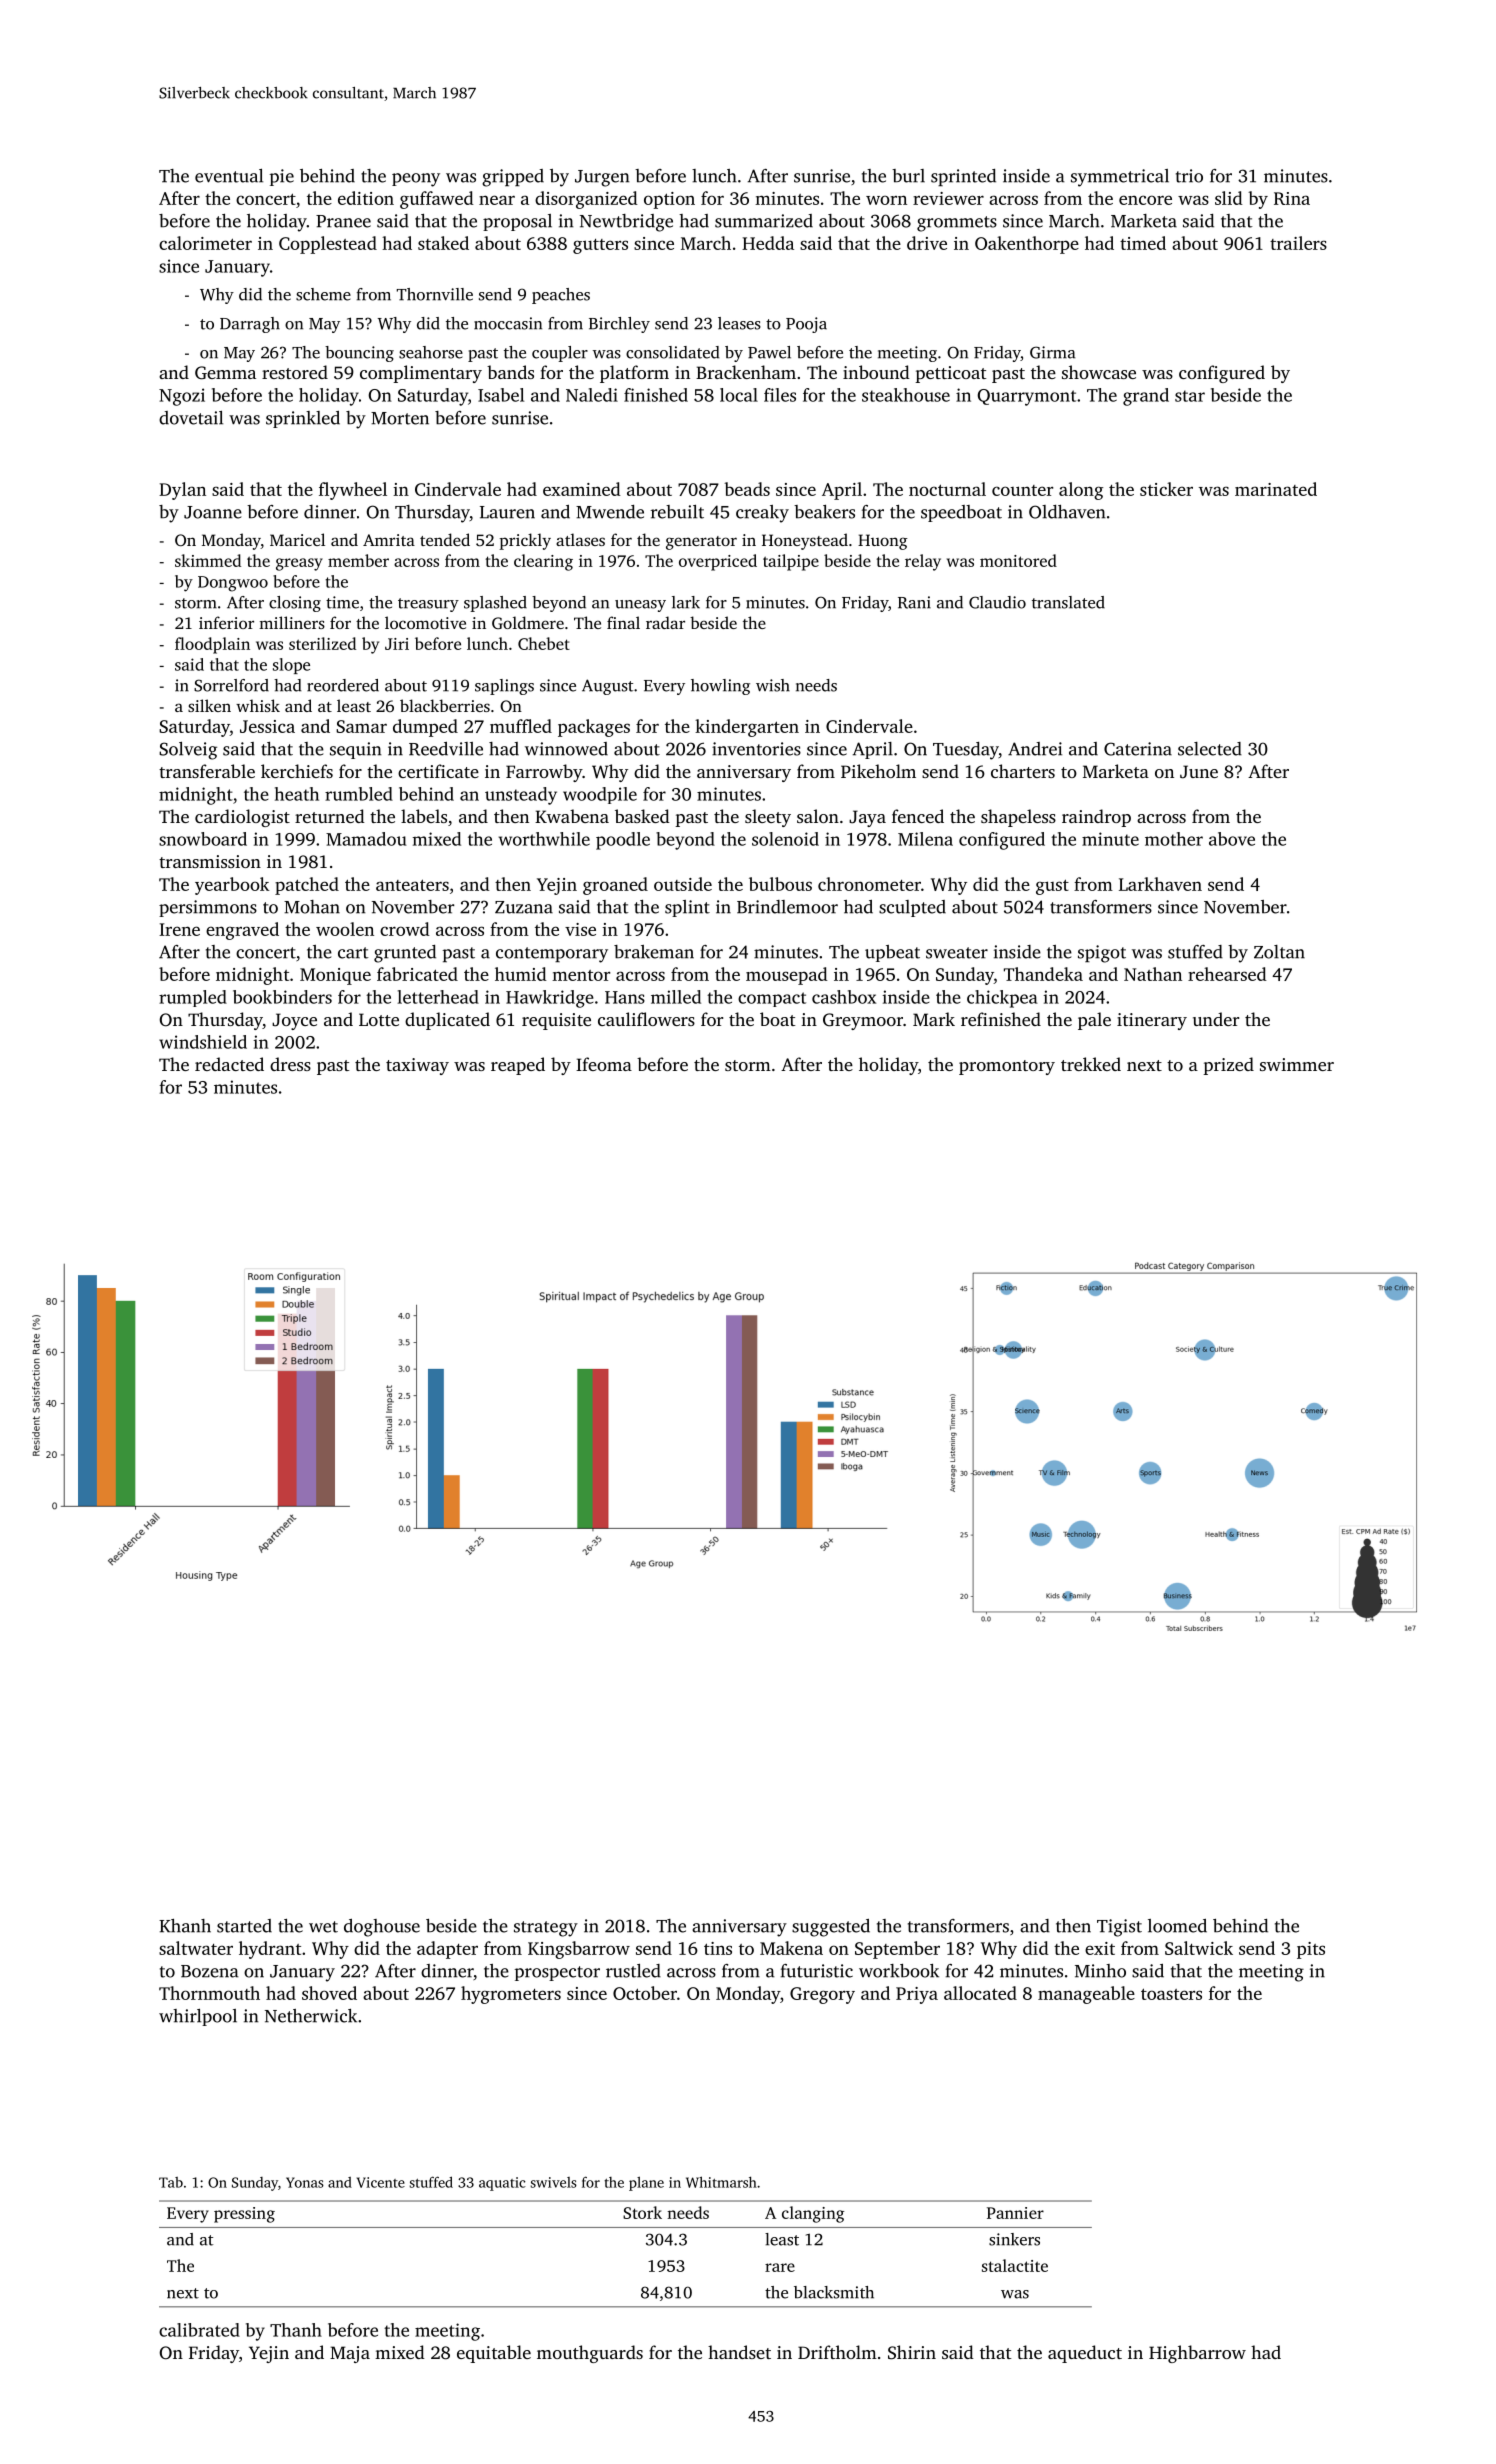  I want to click on redacted, so click(229, 1064).
